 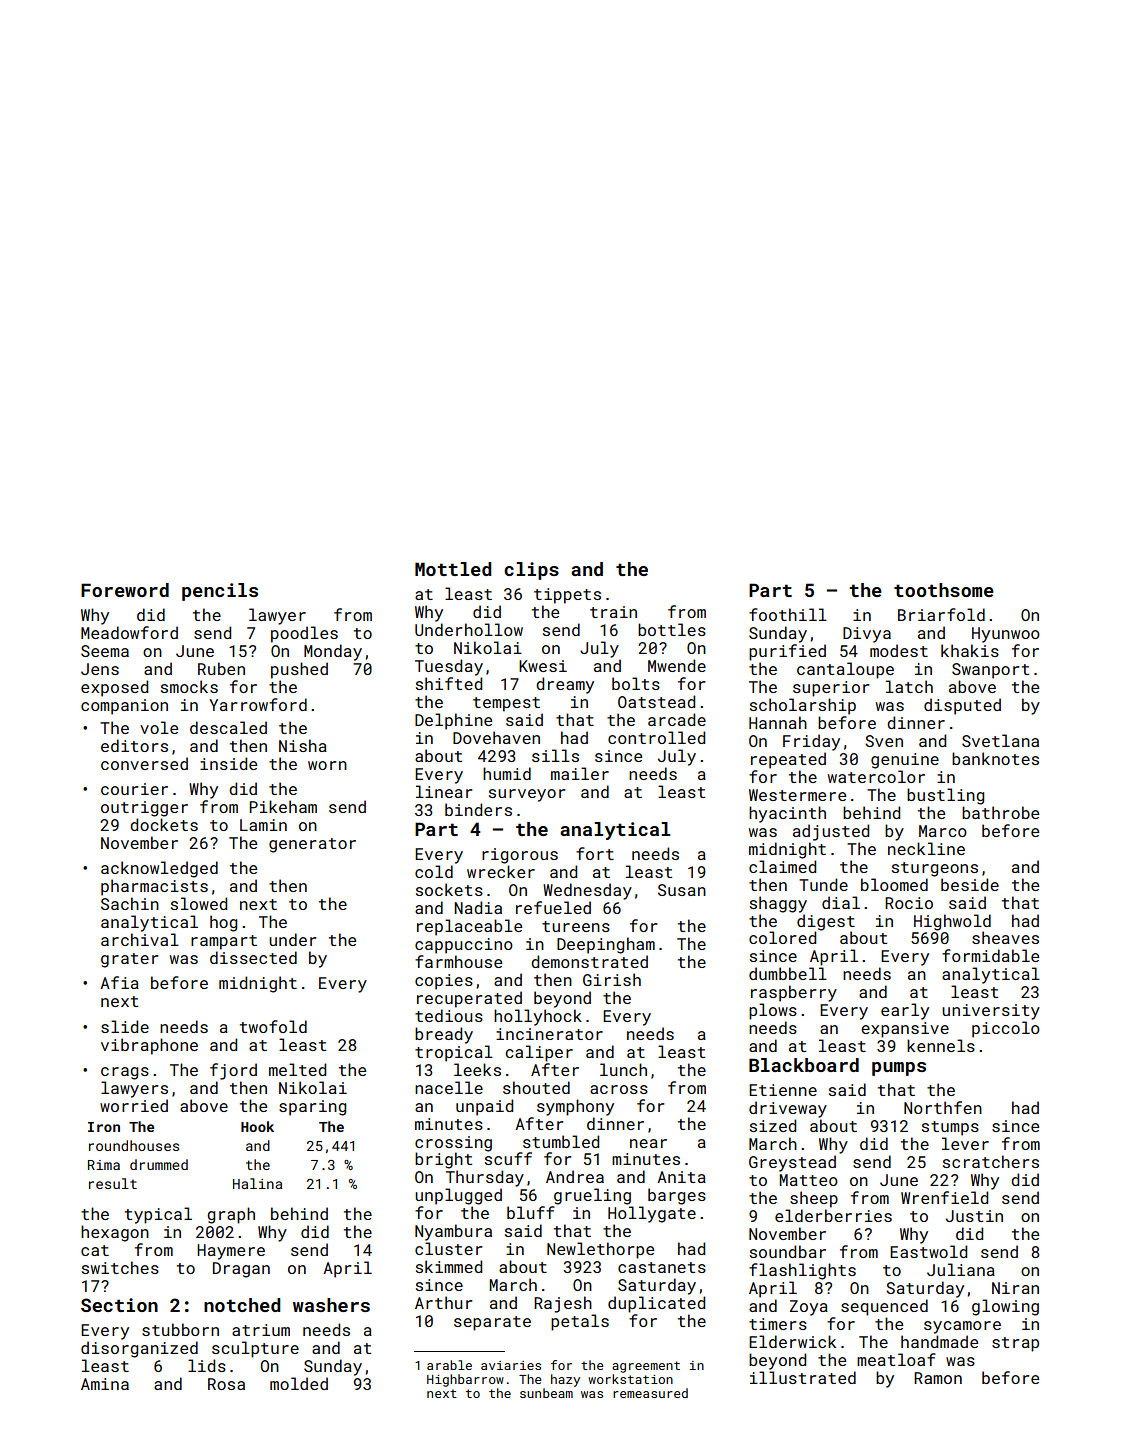 I want to click on binders, so click(x=478, y=809).
